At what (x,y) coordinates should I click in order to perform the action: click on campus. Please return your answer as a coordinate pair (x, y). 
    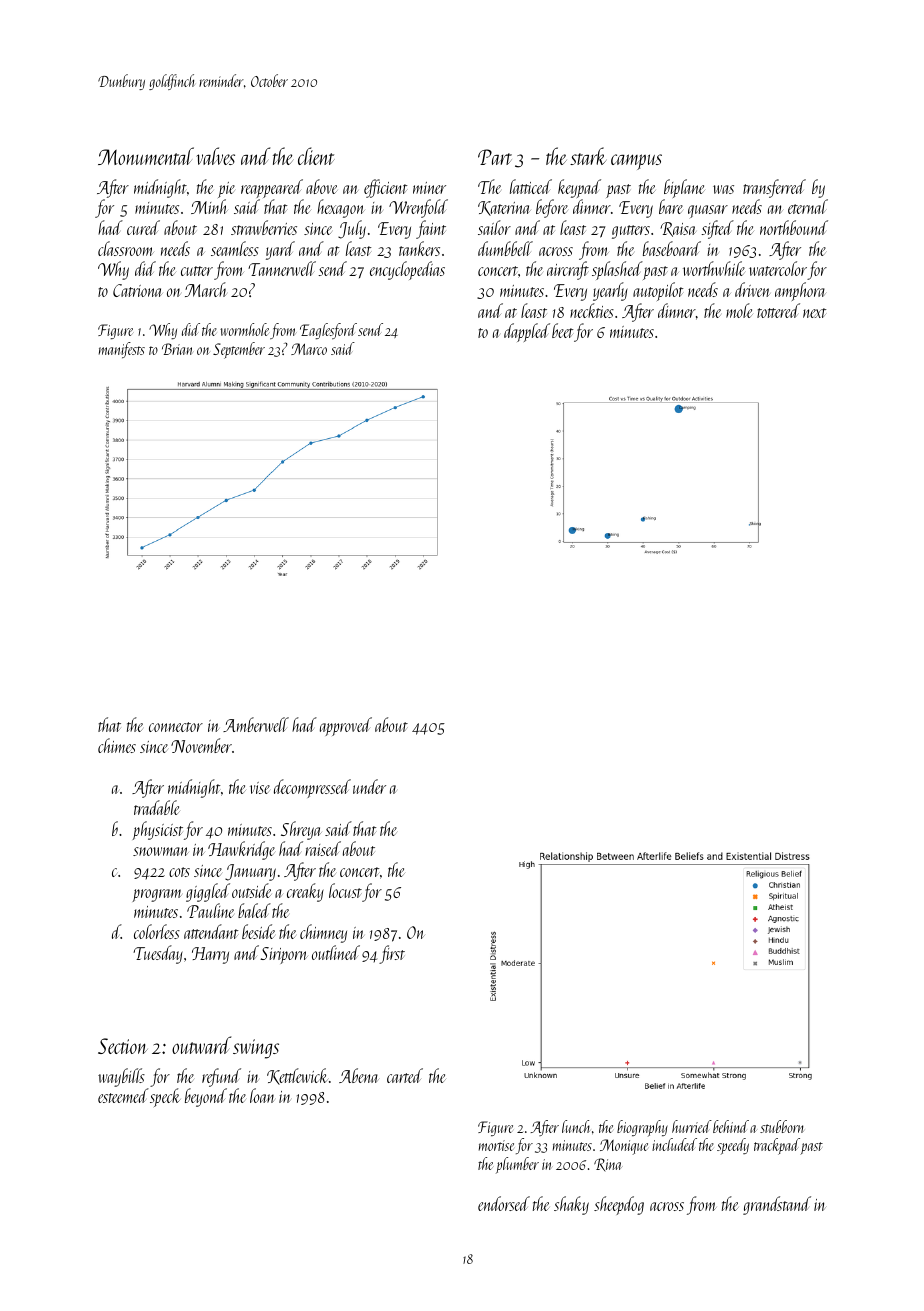
    Looking at the image, I should click on (636, 162).
